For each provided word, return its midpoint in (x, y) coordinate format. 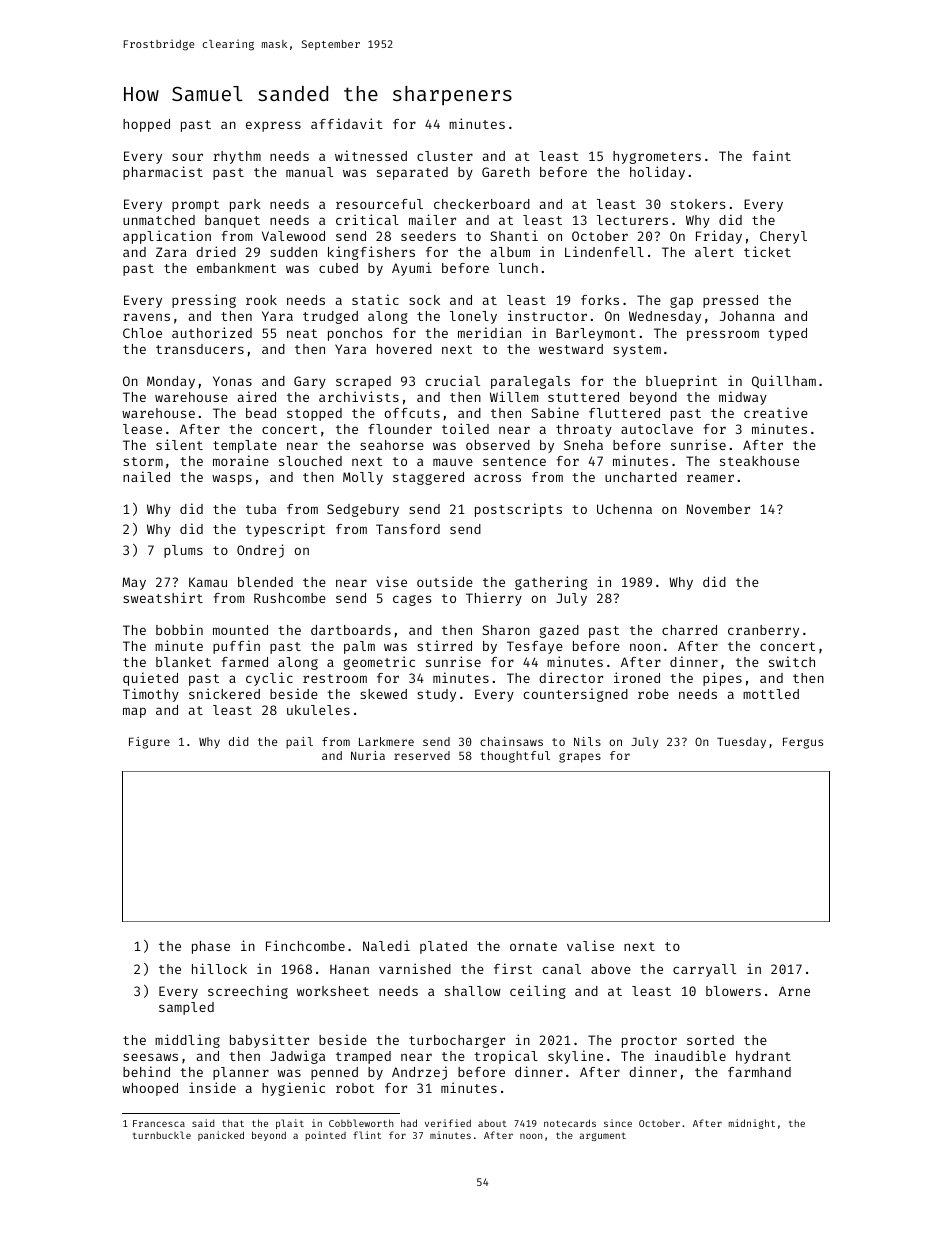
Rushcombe (290, 598)
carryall (704, 970)
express (273, 126)
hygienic (293, 1089)
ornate (533, 946)
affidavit (347, 123)
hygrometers (657, 157)
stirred (444, 645)
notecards (570, 1123)
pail (299, 743)
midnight (752, 1124)
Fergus (803, 743)
